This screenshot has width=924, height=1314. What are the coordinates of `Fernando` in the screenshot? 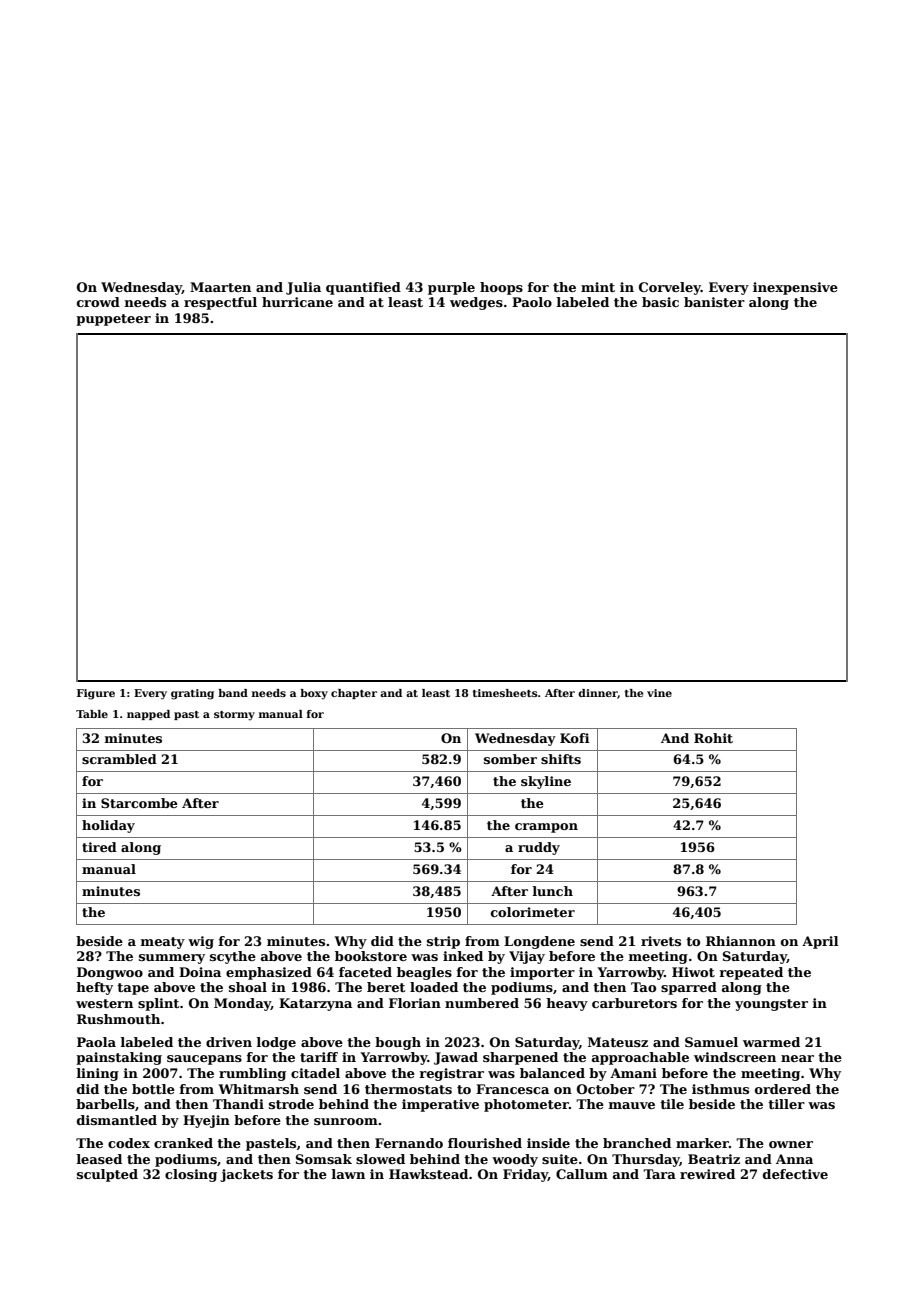 It's located at (409, 1143).
